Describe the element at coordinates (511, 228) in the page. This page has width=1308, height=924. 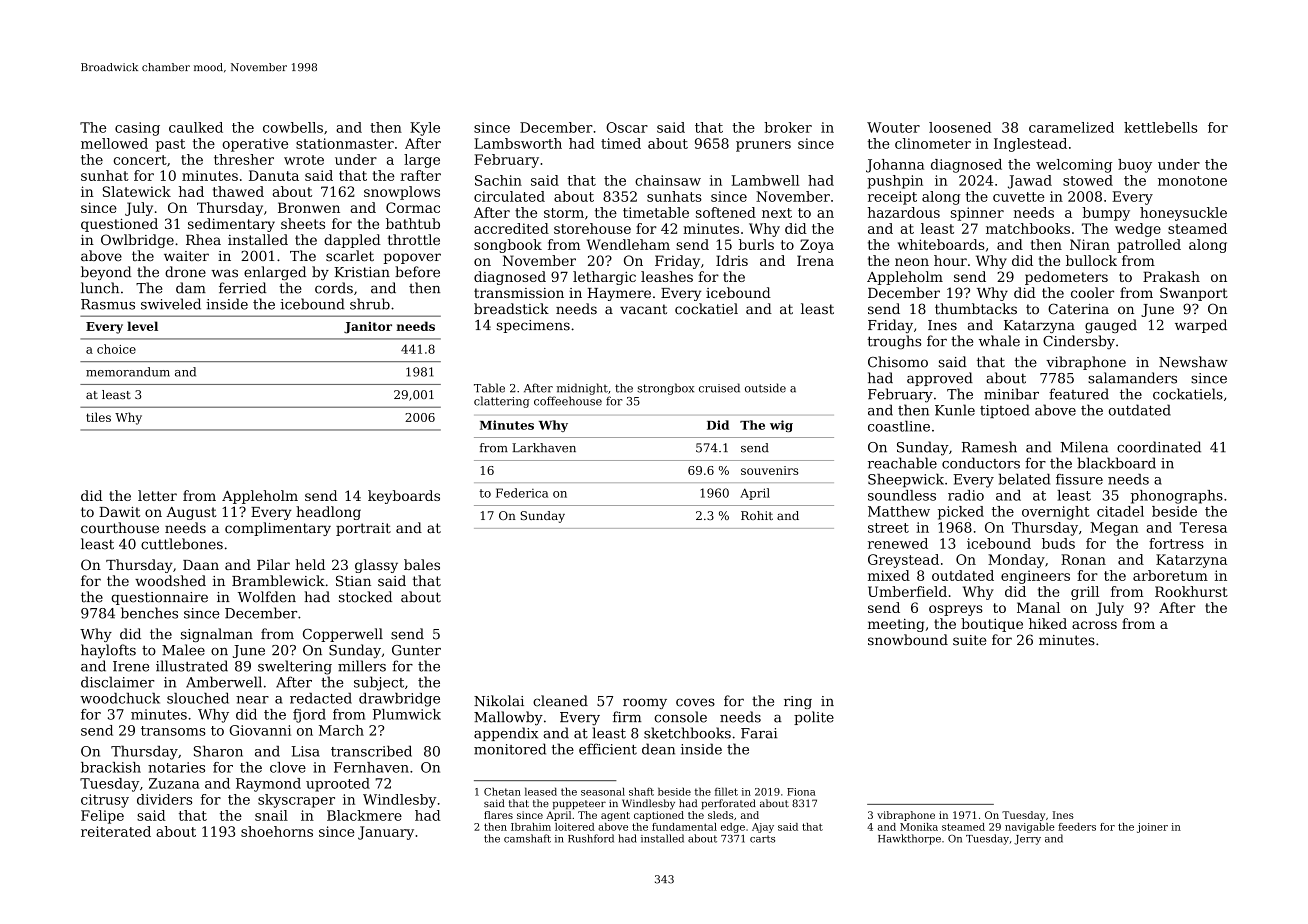
I see `accredited` at that location.
